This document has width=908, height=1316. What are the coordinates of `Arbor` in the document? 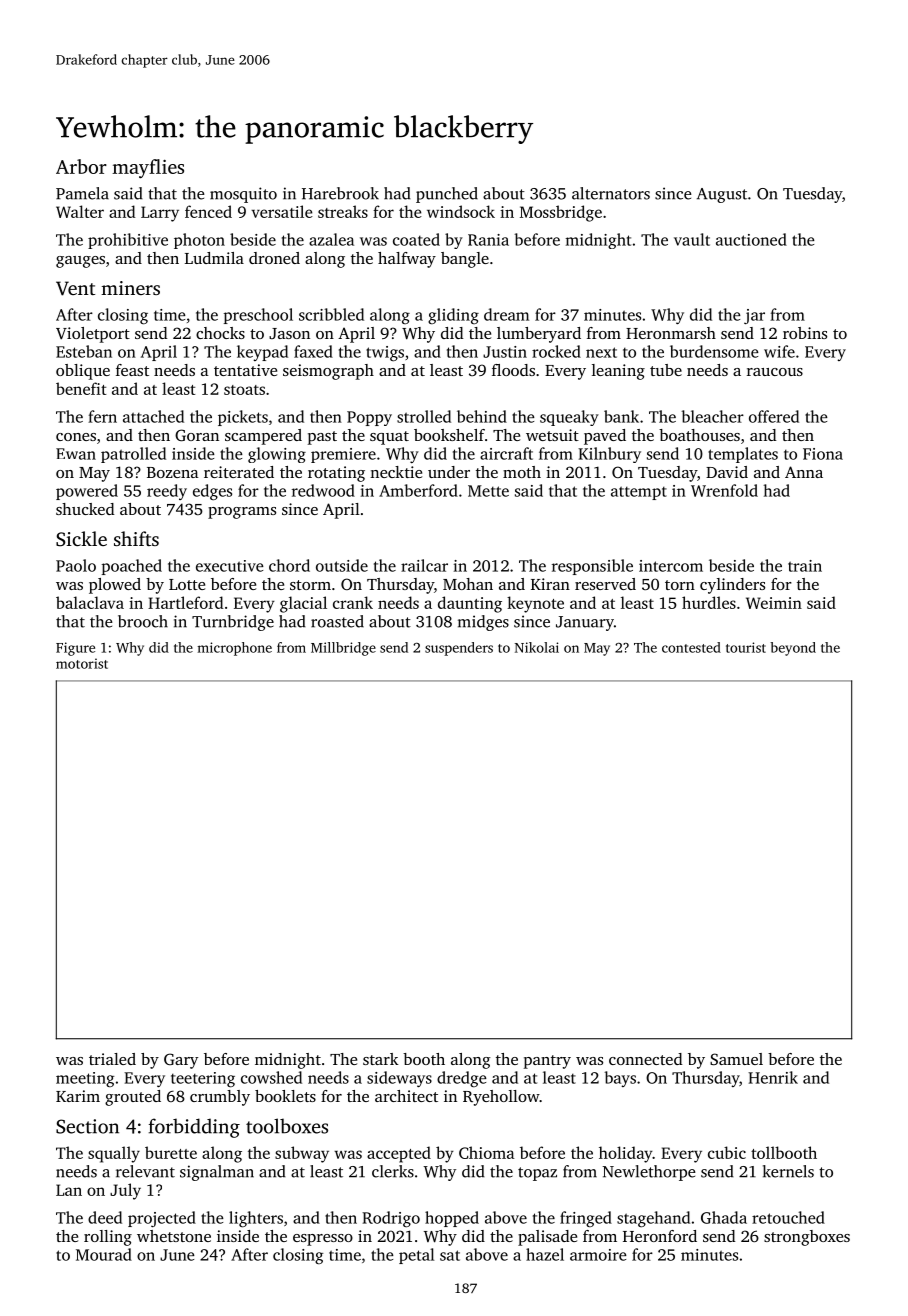 It's located at (81, 166).
